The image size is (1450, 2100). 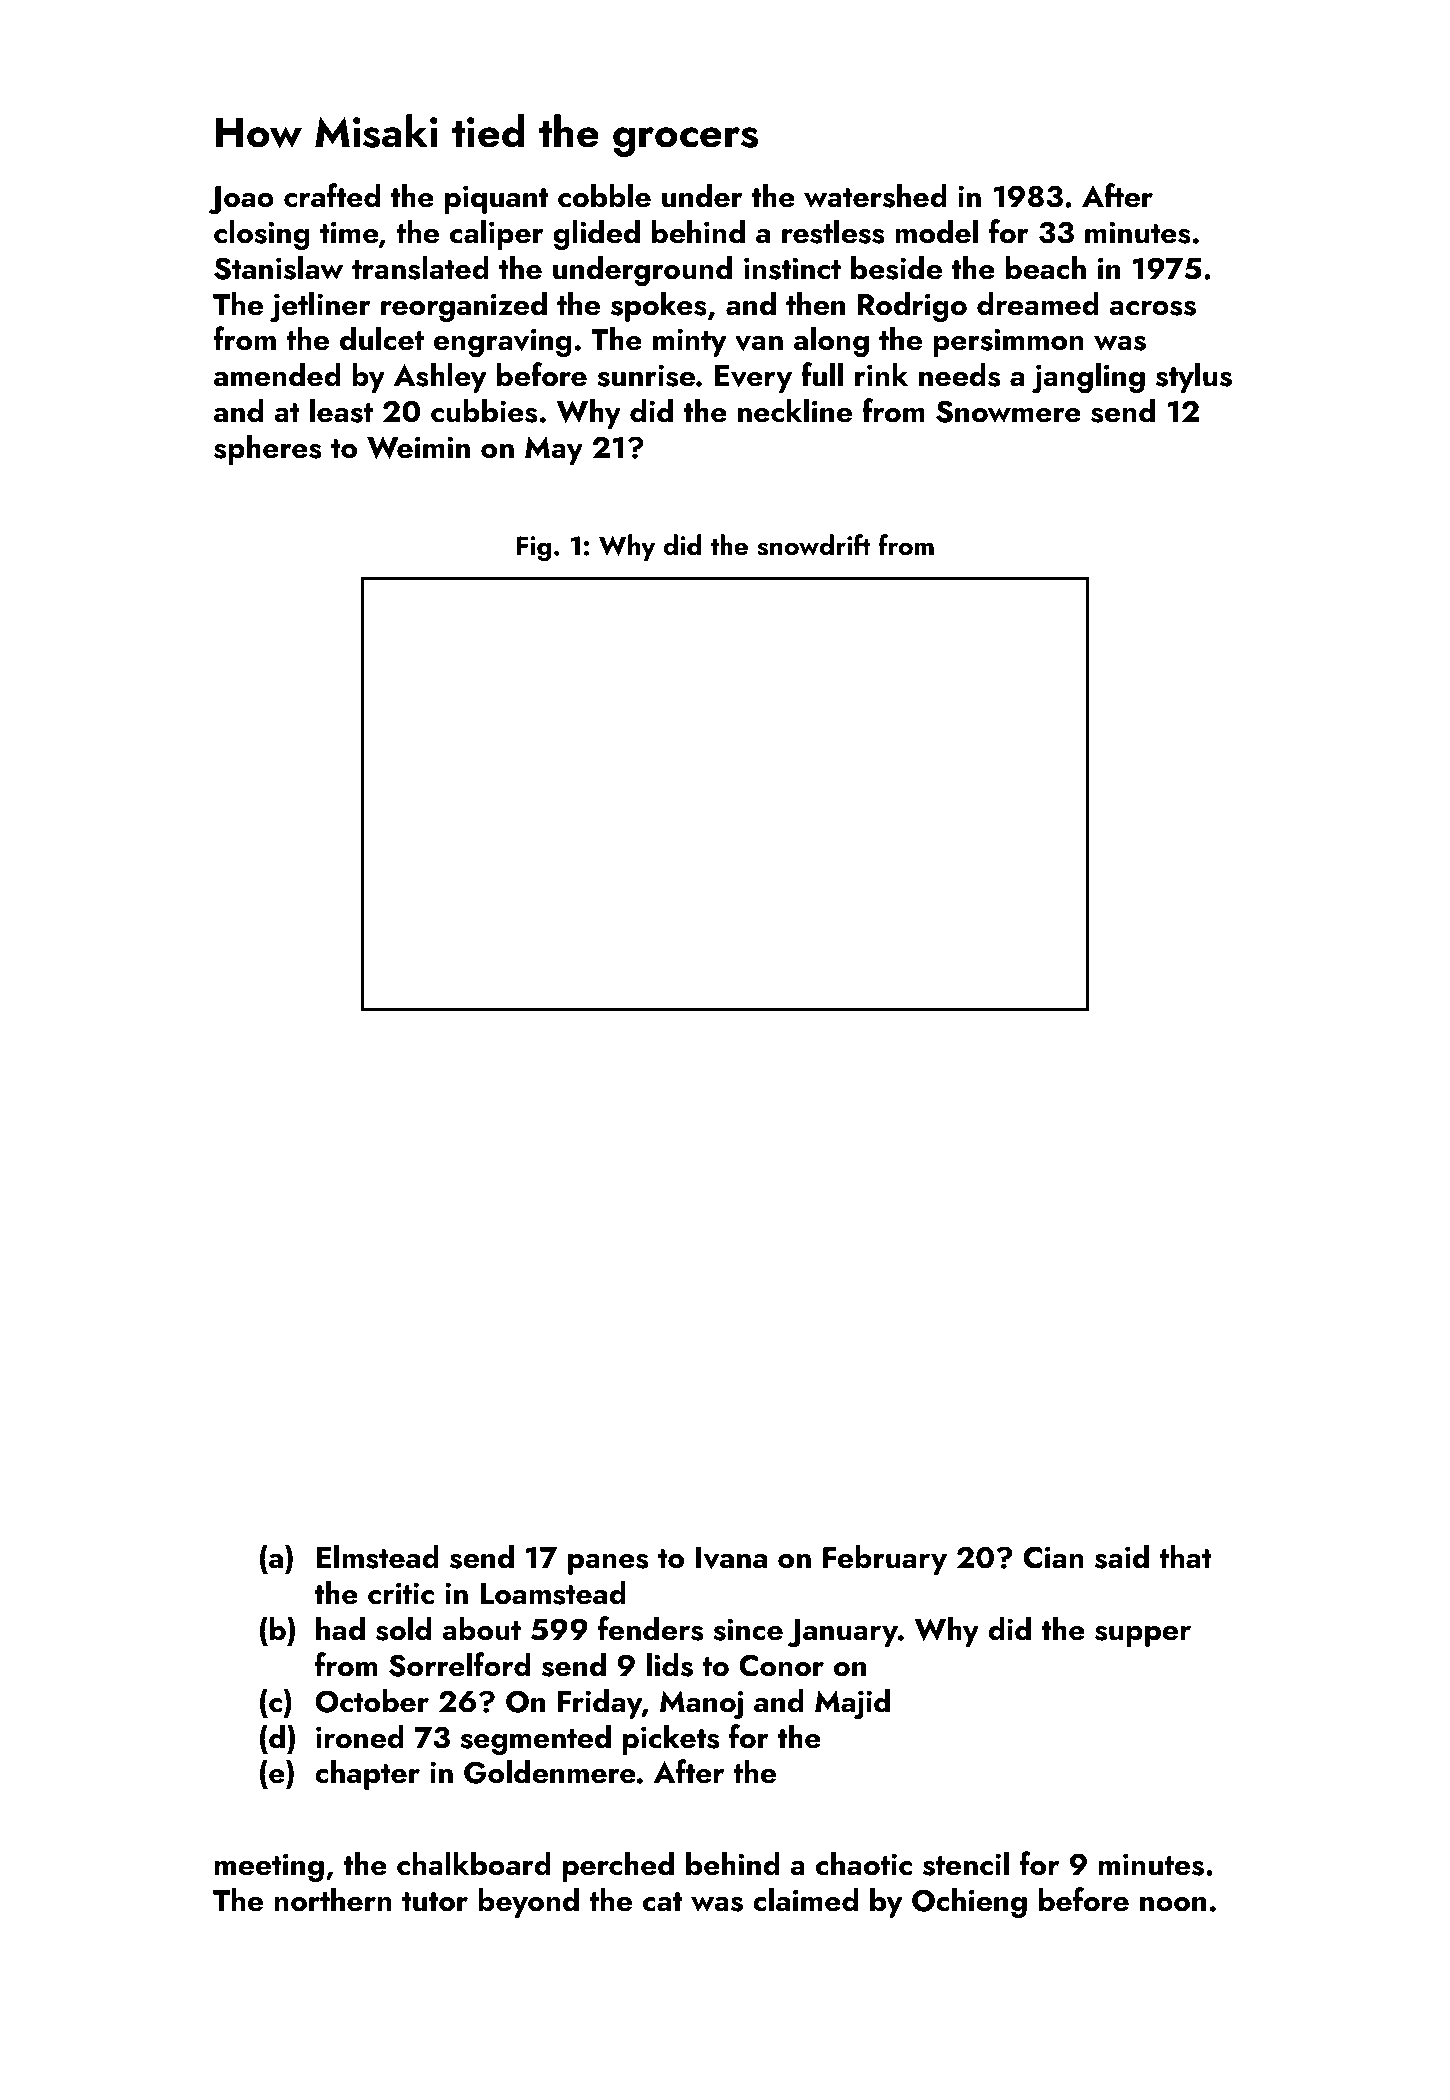 What do you see at coordinates (671, 1739) in the screenshot?
I see `pickets` at bounding box center [671, 1739].
